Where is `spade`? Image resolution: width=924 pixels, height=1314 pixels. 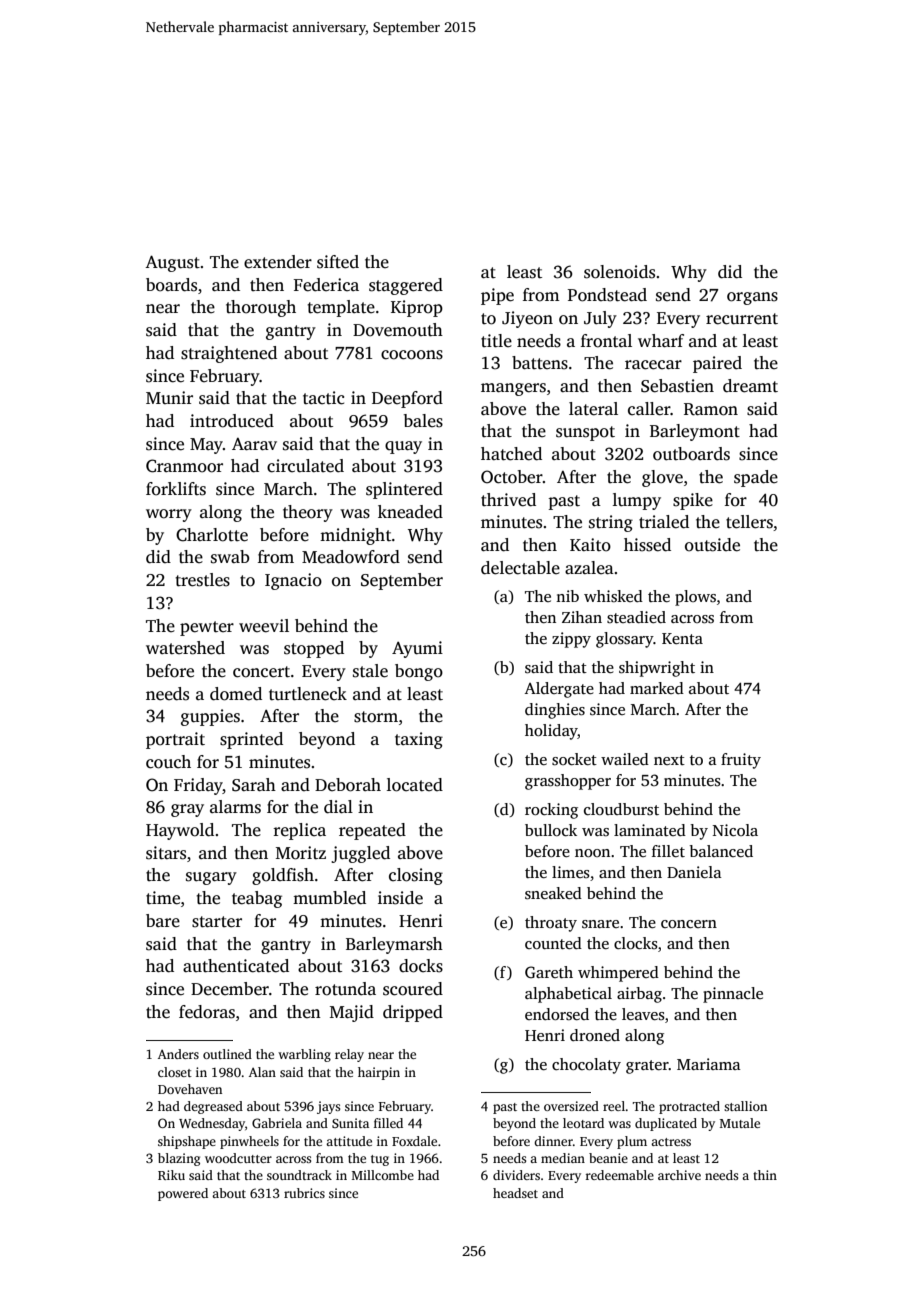 spade is located at coordinates (756, 478).
